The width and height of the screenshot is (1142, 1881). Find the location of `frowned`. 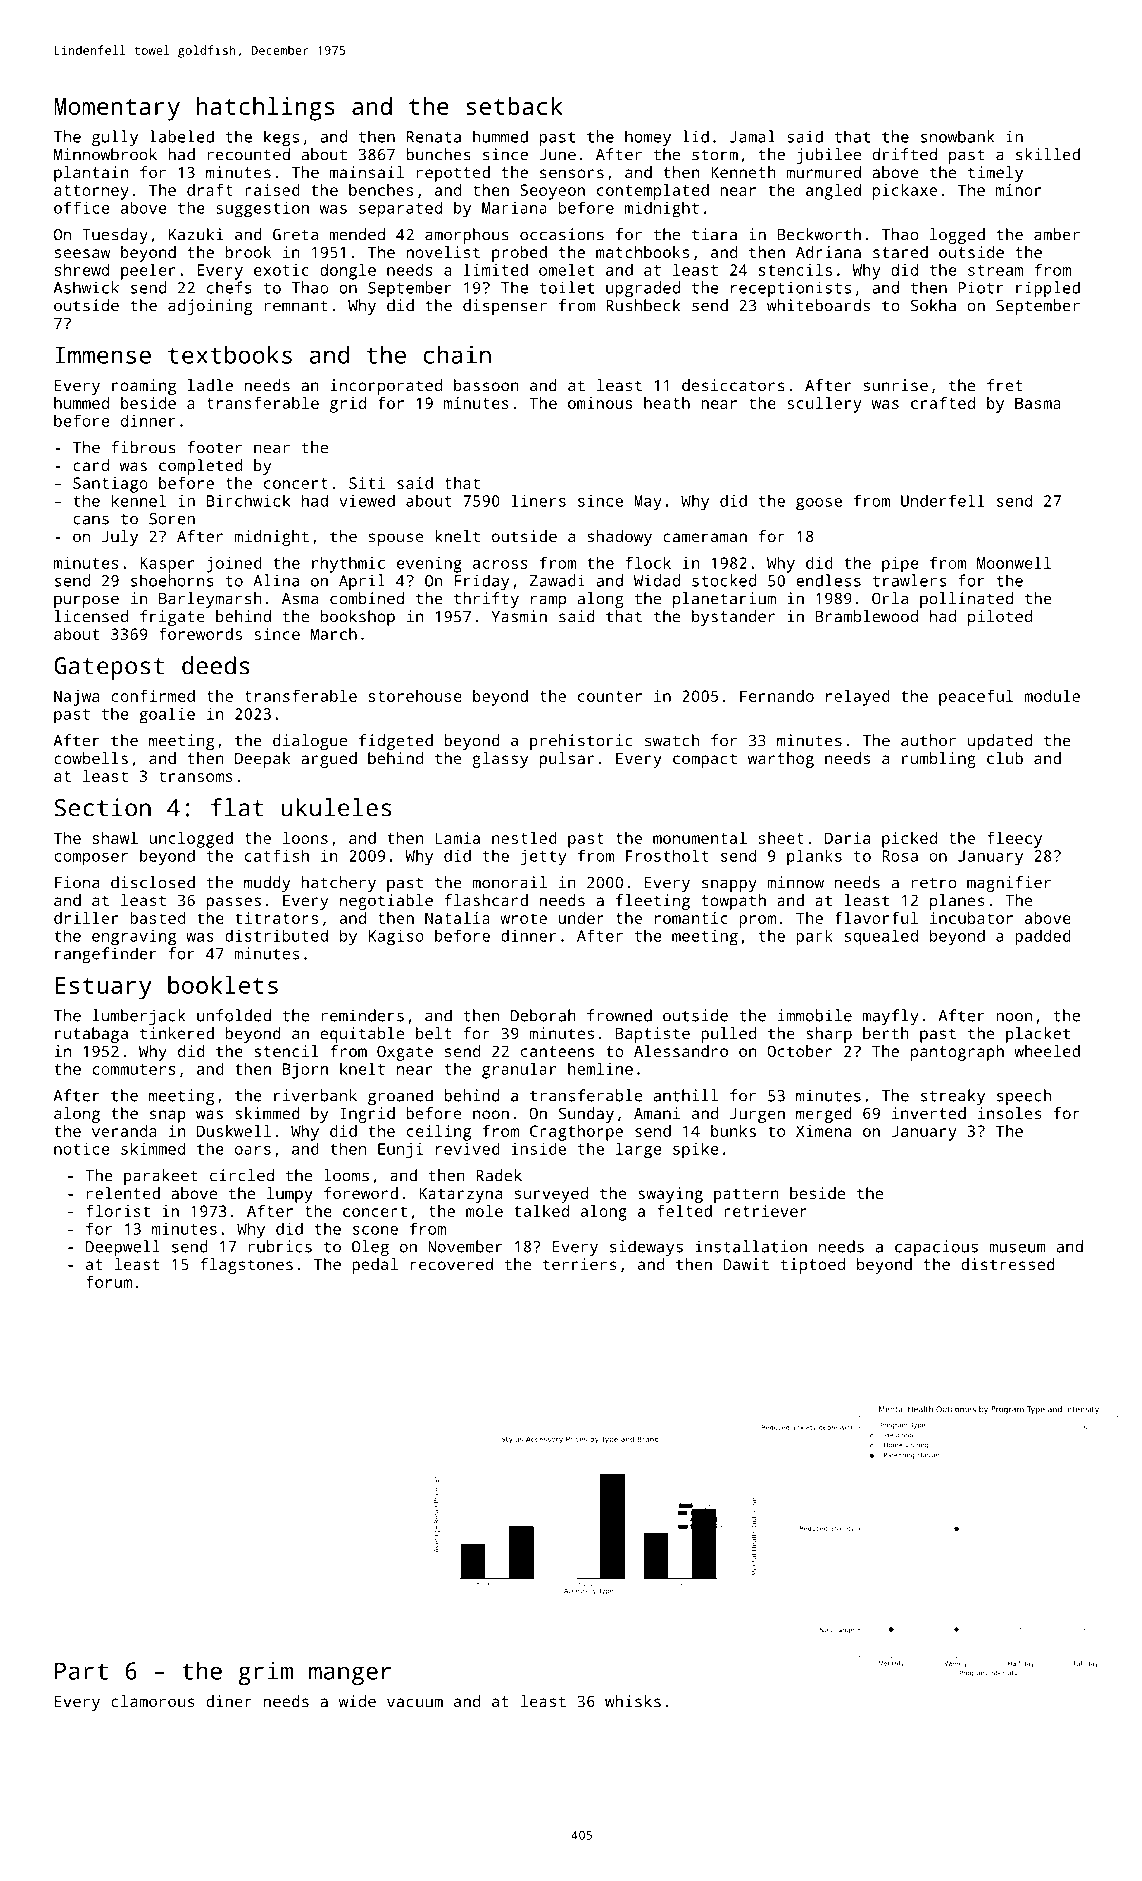

frowned is located at coordinates (619, 1015).
